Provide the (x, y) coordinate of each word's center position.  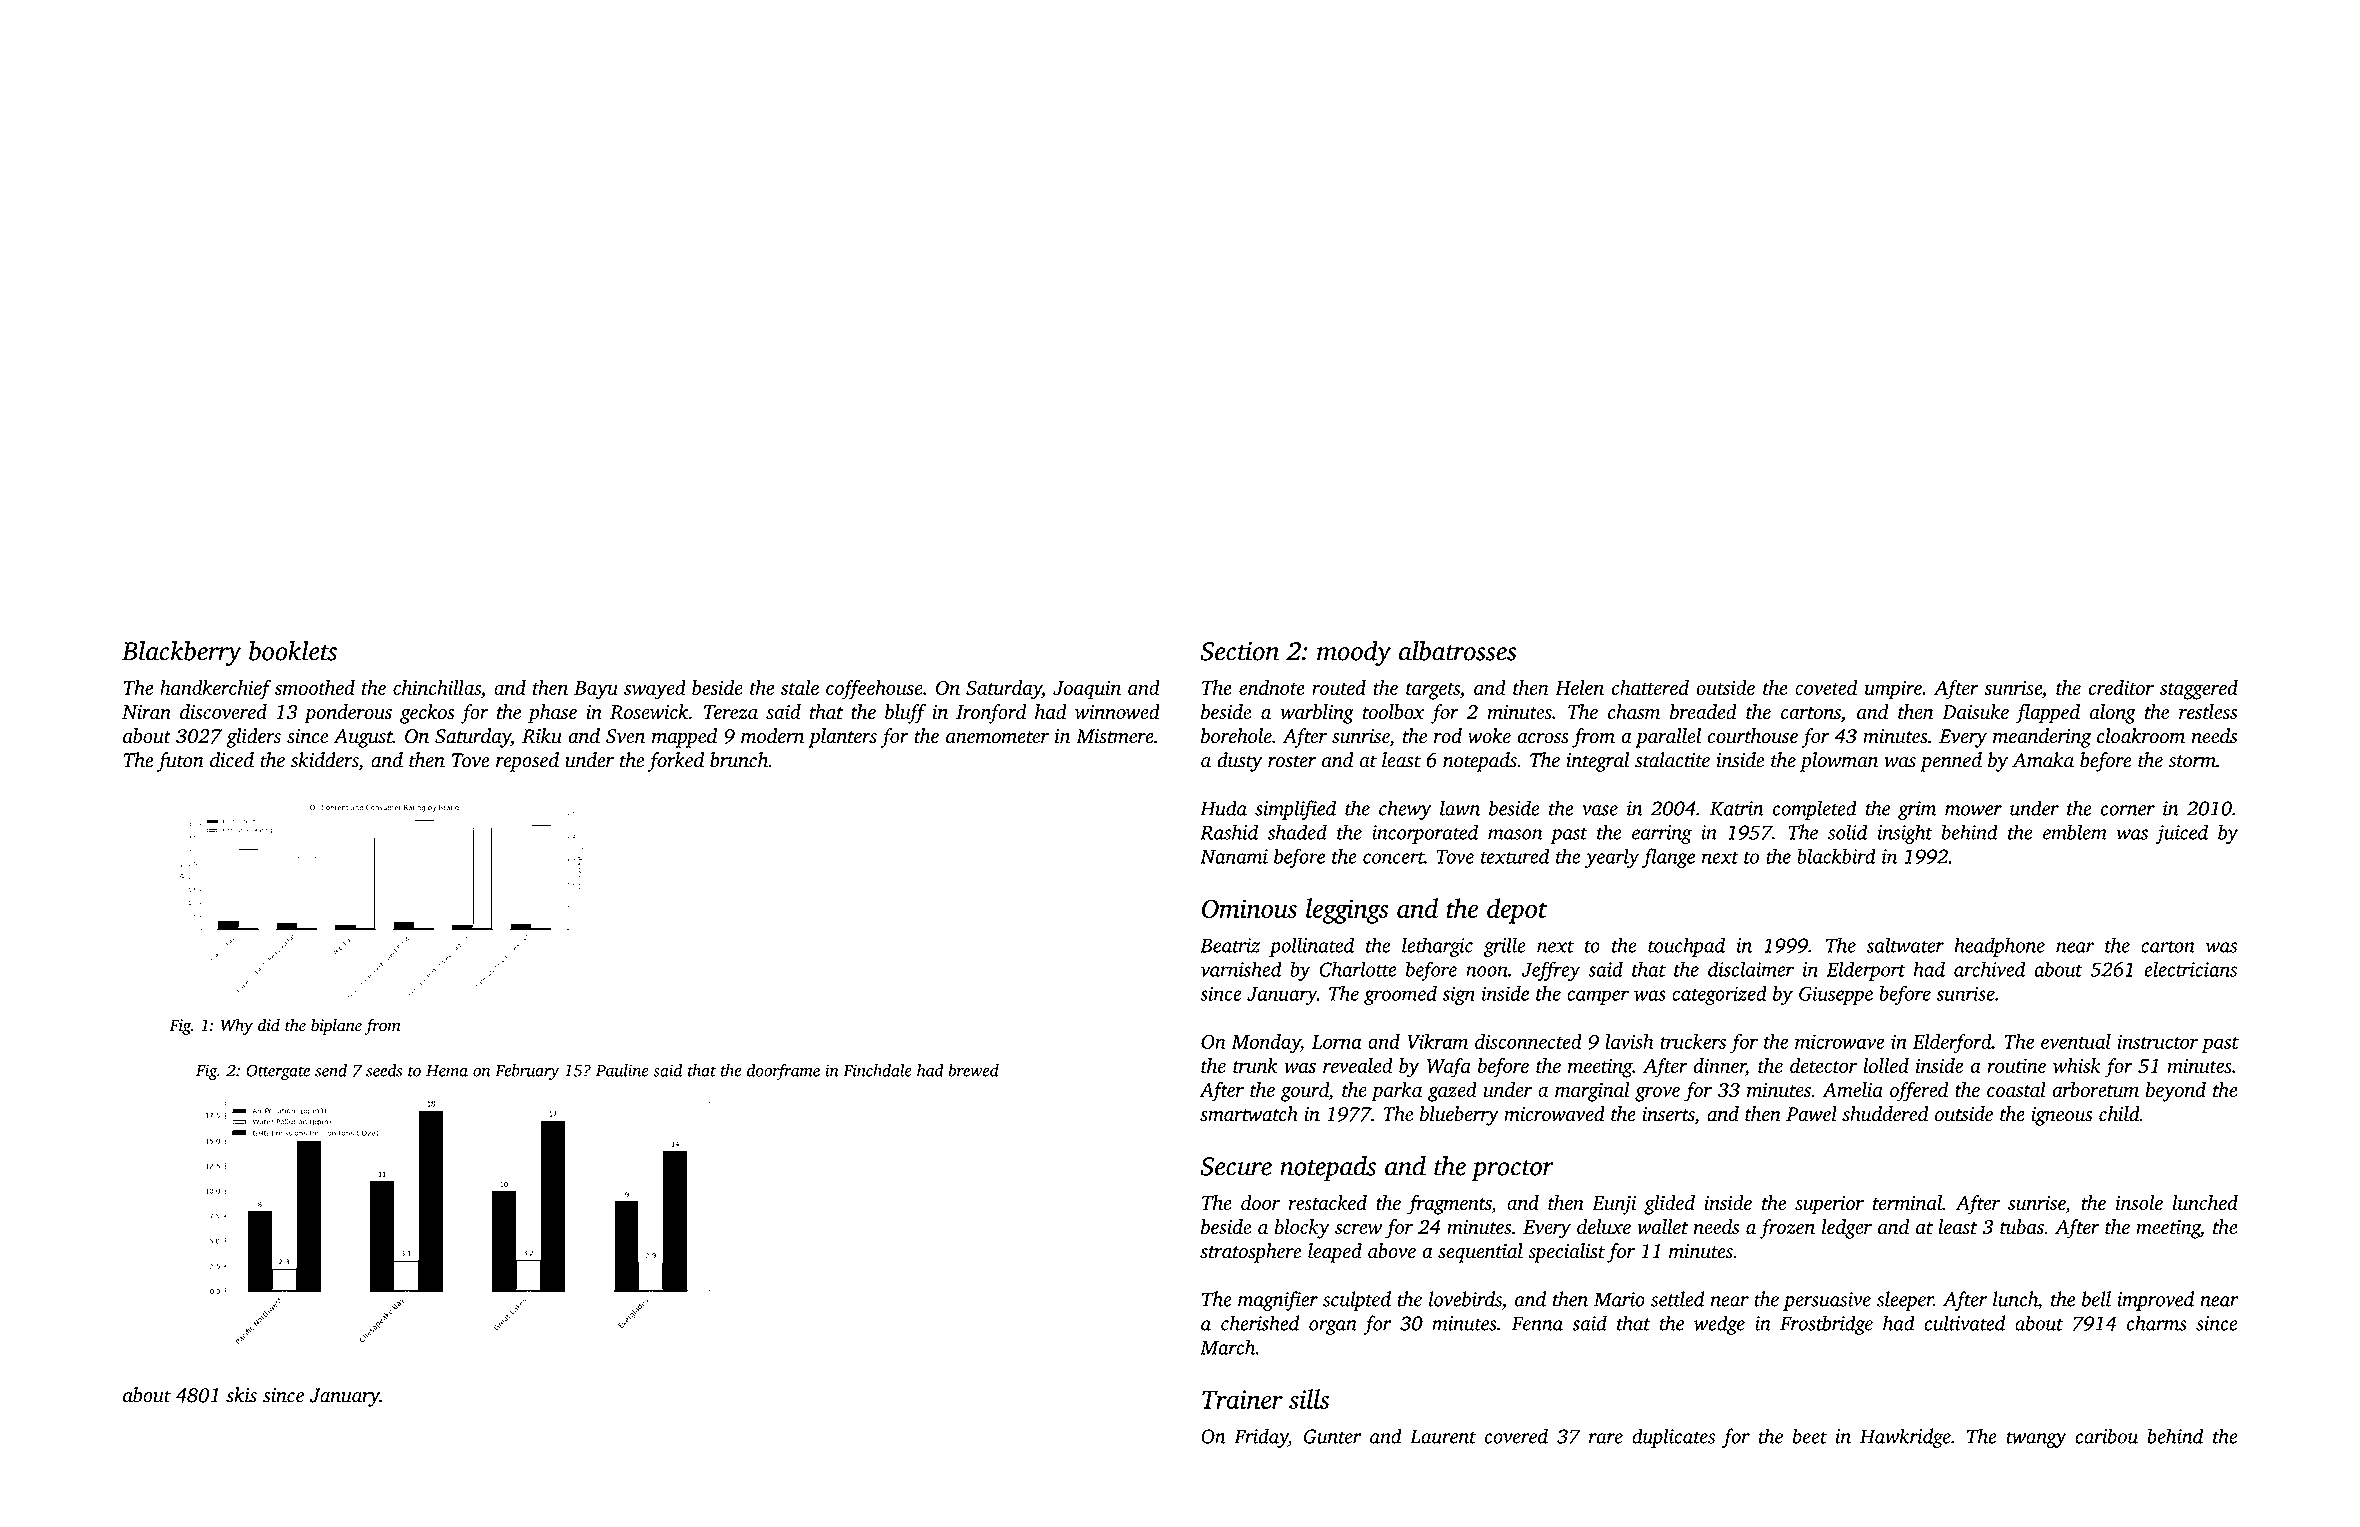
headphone (1999, 947)
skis (241, 1395)
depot (1517, 911)
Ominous (1249, 908)
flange (1668, 858)
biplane (336, 1026)
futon (180, 762)
